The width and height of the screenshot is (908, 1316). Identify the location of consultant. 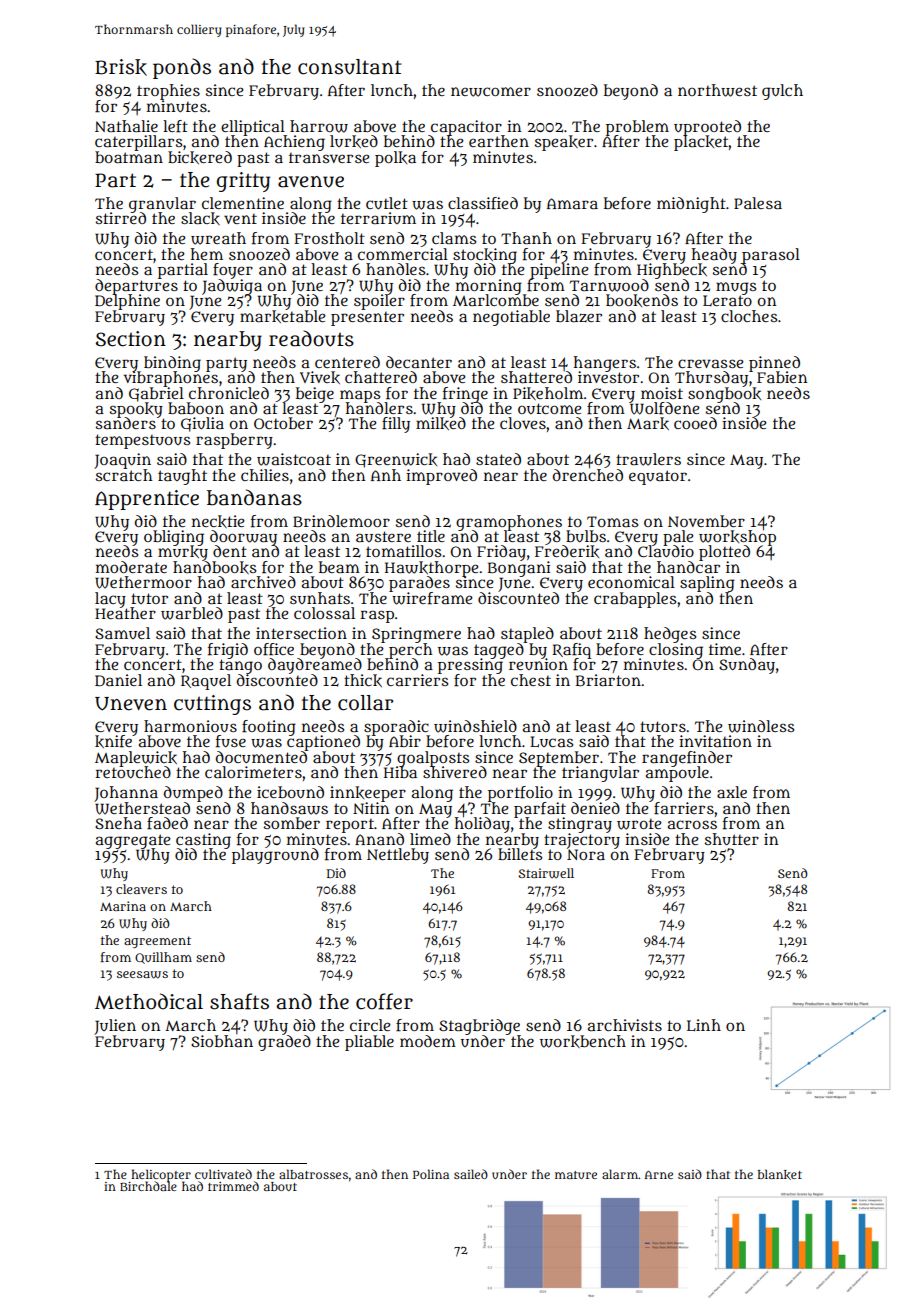
(350, 67).
